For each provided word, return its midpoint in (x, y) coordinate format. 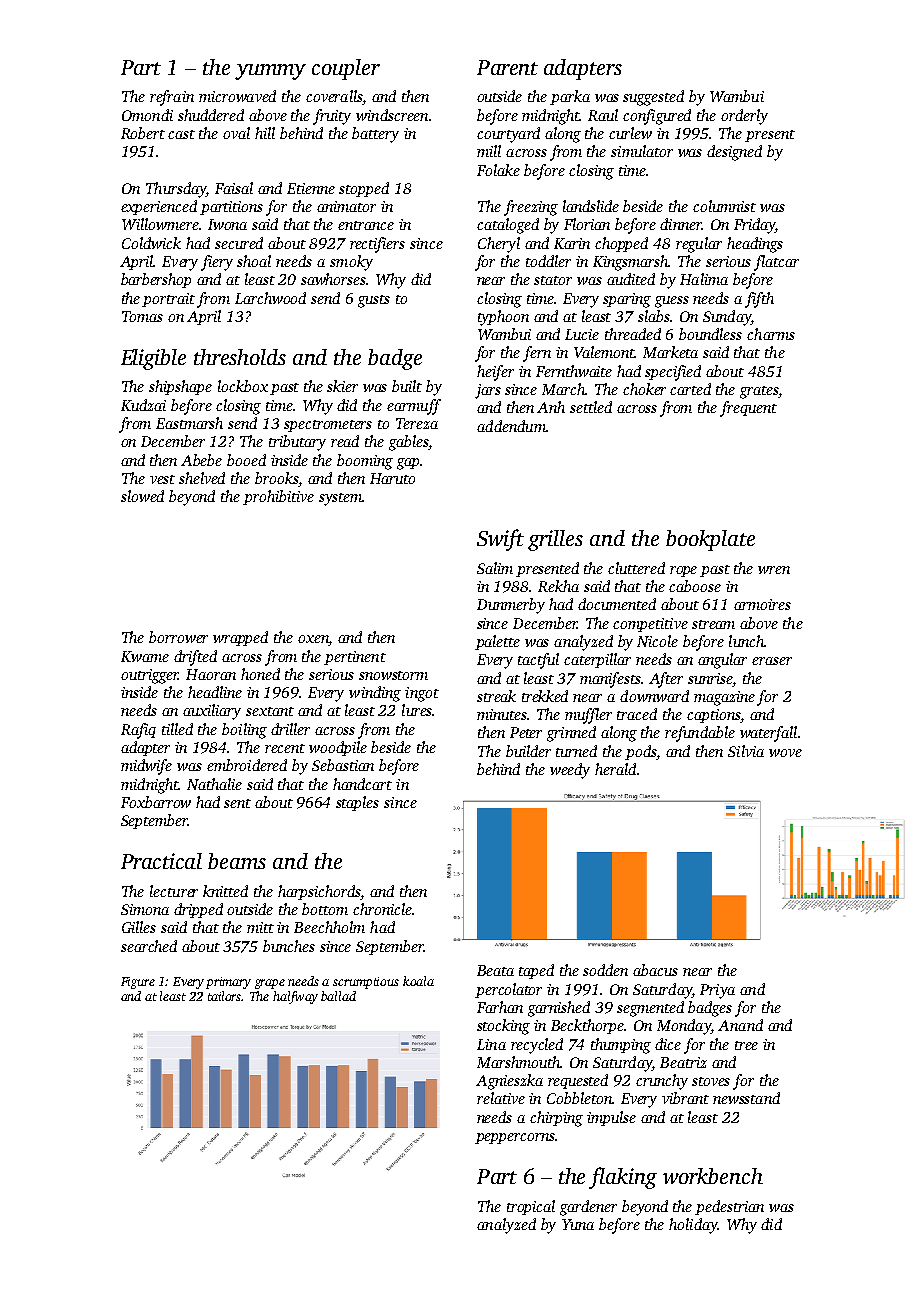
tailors (225, 996)
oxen (313, 639)
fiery (217, 263)
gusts (374, 301)
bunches (289, 946)
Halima (704, 279)
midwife (146, 767)
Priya (717, 991)
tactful (538, 661)
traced (637, 714)
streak (496, 696)
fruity (332, 117)
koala (418, 981)
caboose (695, 586)
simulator (642, 151)
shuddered (211, 115)
